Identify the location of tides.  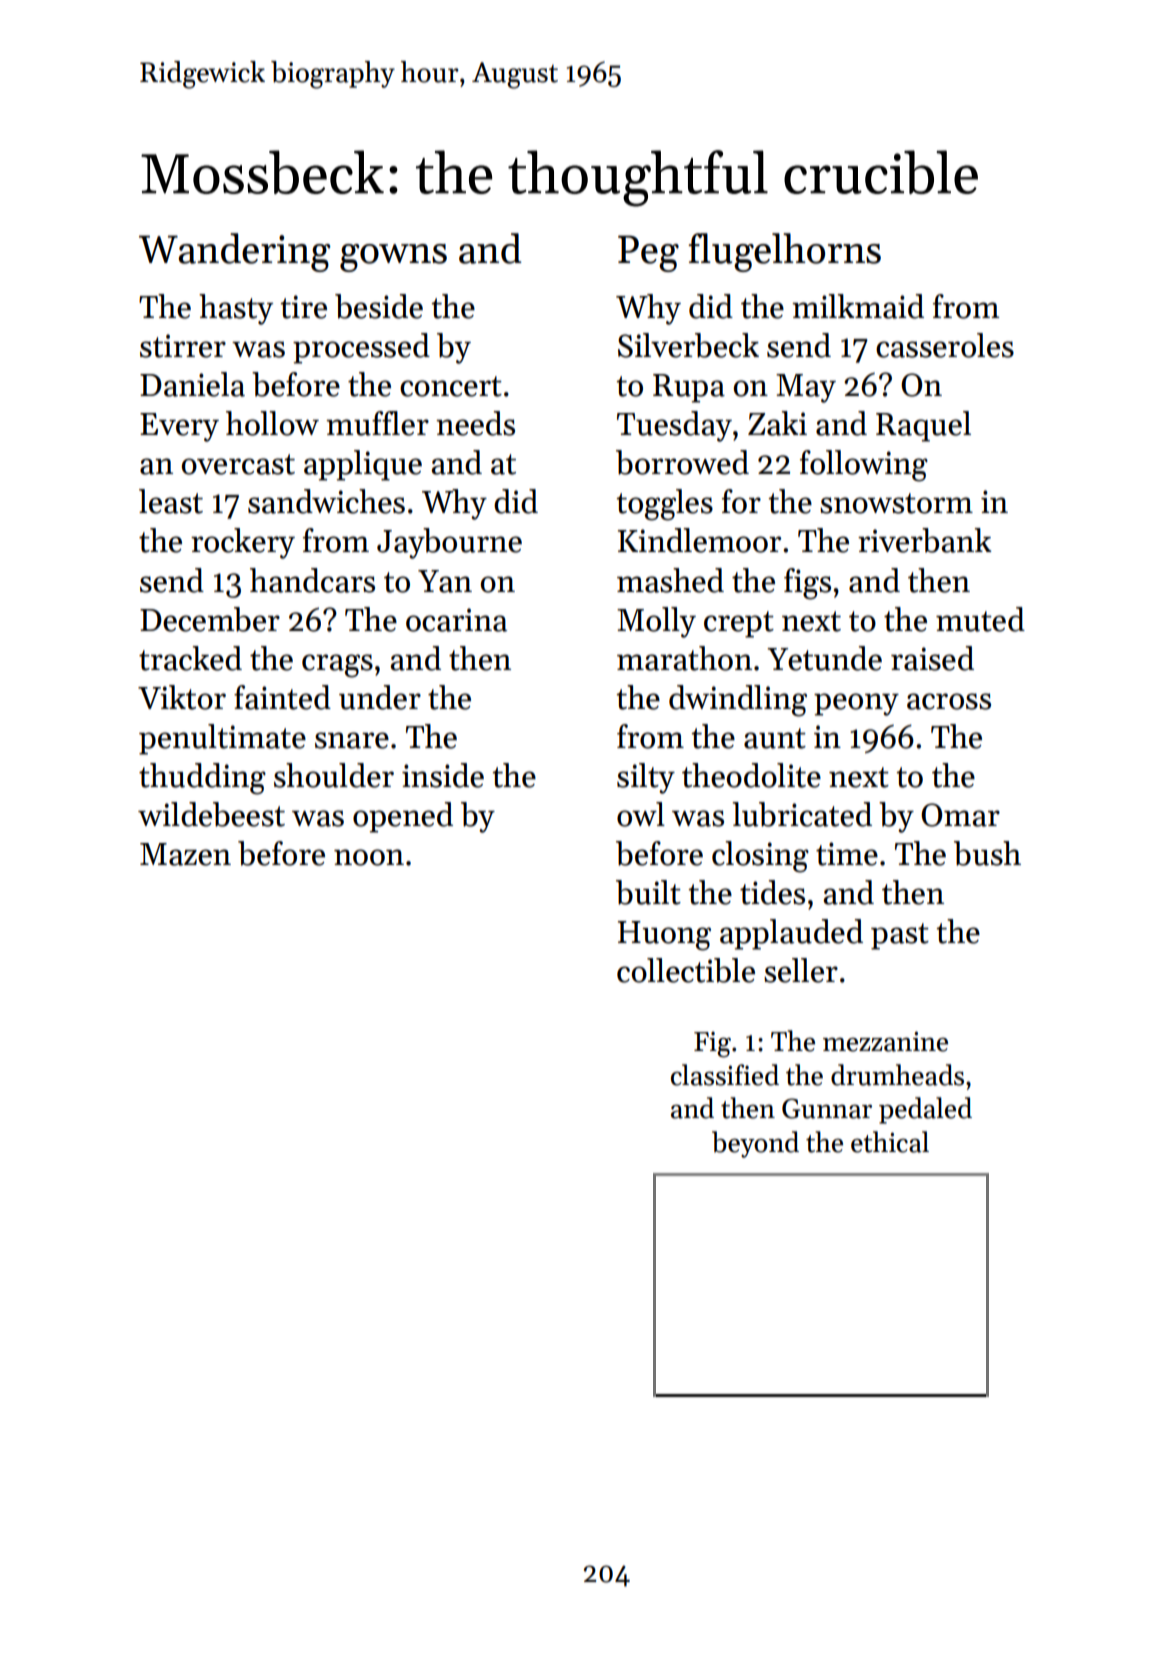
(772, 892).
